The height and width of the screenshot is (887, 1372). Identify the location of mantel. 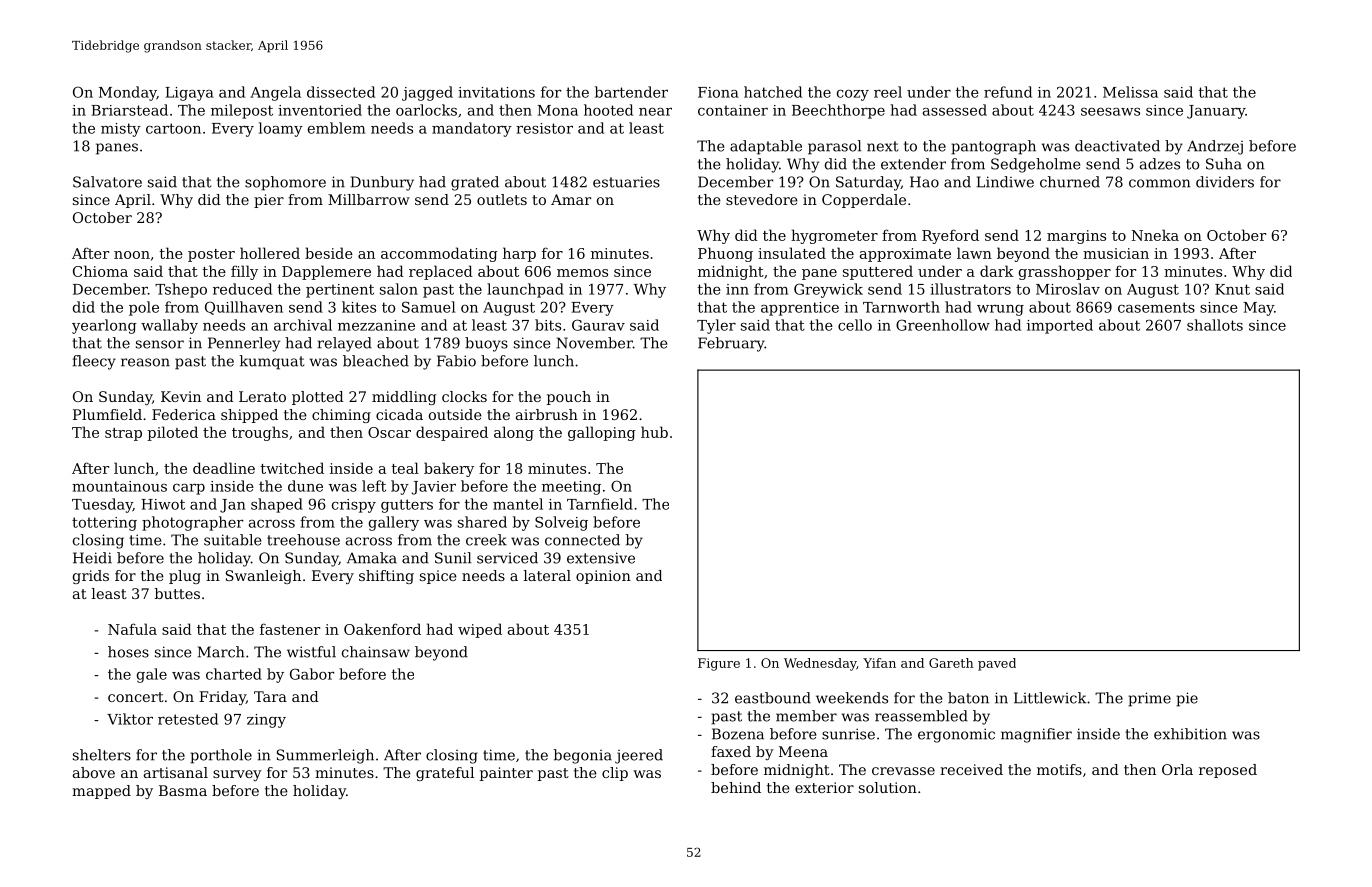
(518, 504).
